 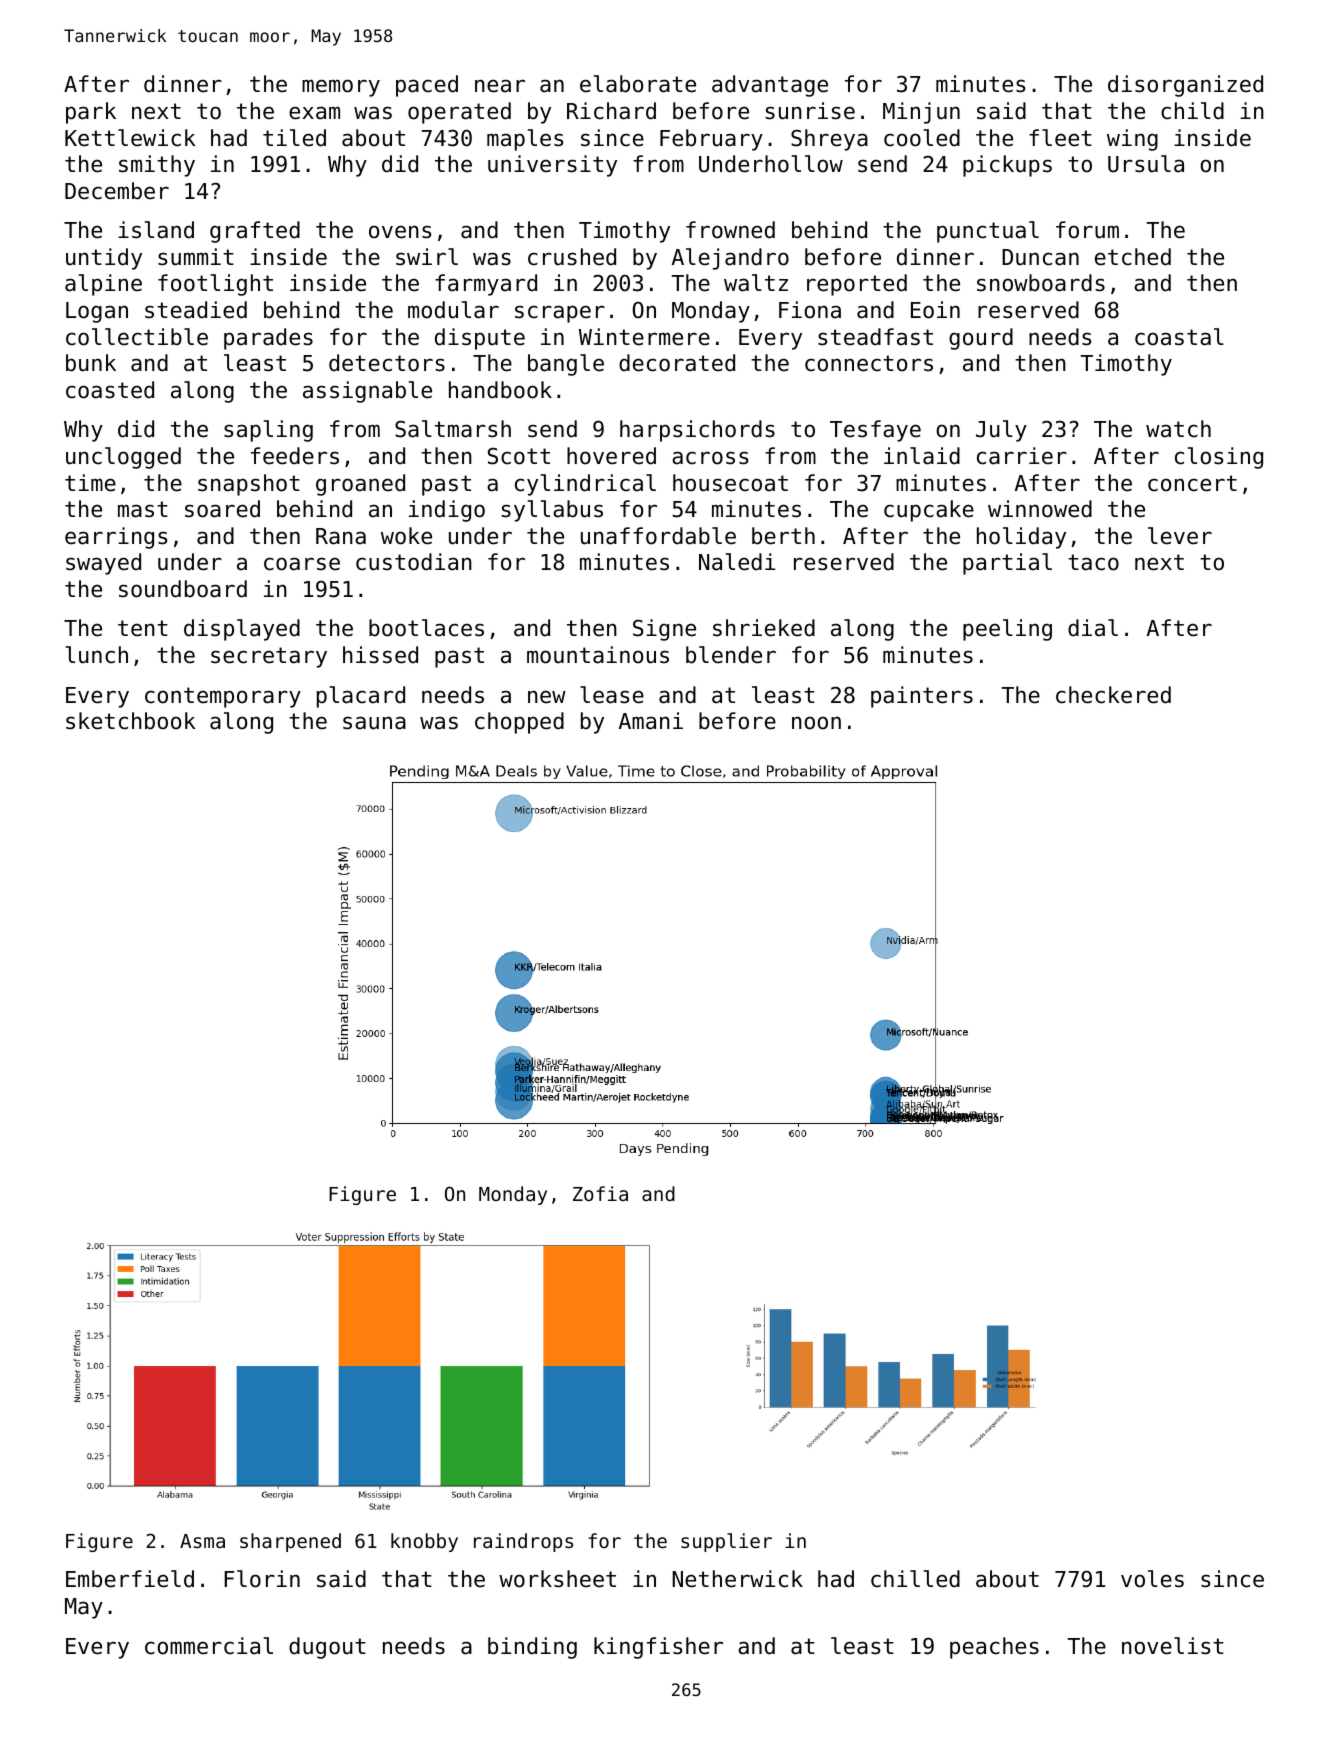 I want to click on custodian, so click(x=414, y=562).
